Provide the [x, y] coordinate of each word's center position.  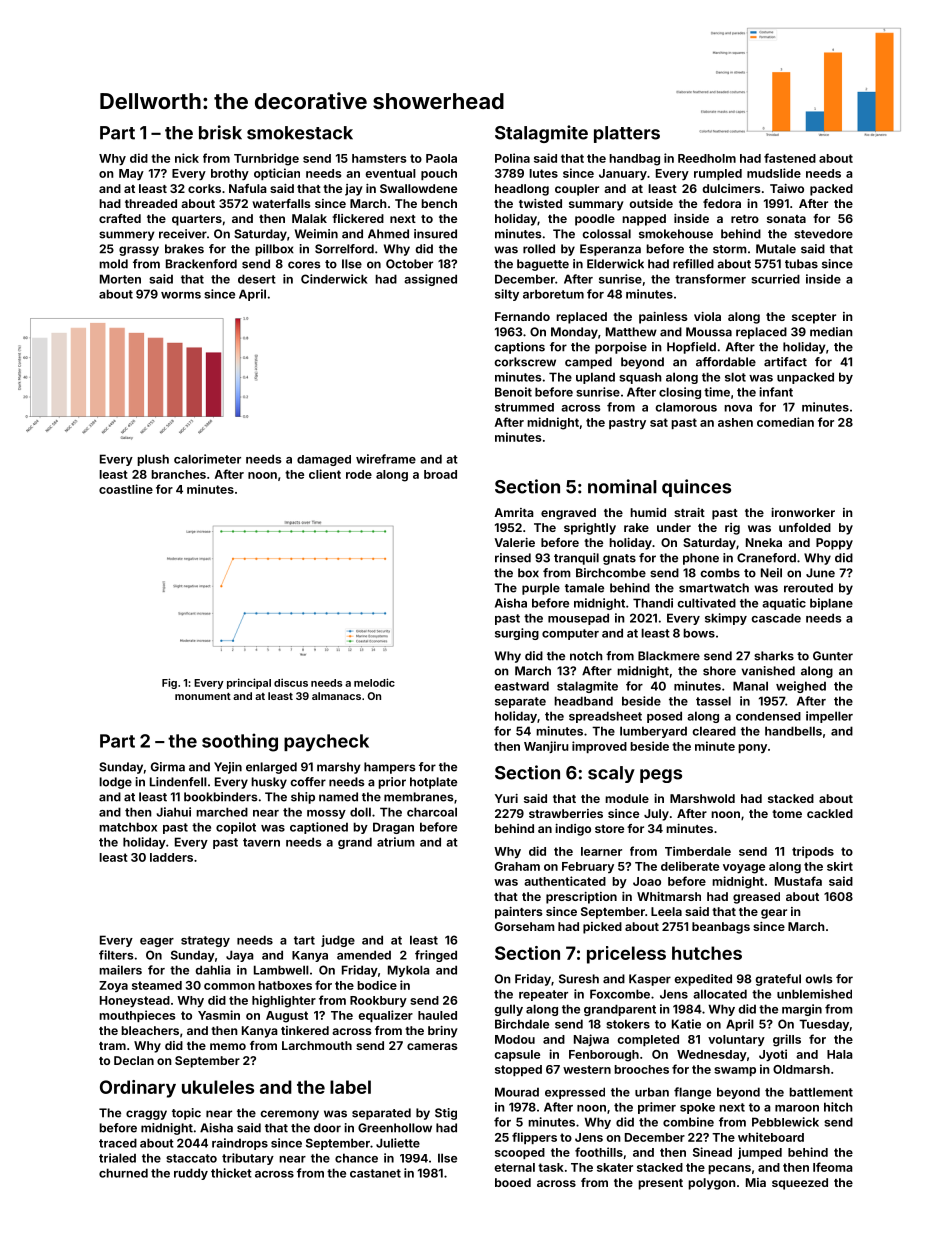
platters [627, 134]
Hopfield [691, 348]
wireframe [386, 459]
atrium [396, 842]
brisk [220, 132]
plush [153, 460]
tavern [261, 842]
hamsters [379, 158]
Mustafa [798, 881]
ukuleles [218, 1087]
